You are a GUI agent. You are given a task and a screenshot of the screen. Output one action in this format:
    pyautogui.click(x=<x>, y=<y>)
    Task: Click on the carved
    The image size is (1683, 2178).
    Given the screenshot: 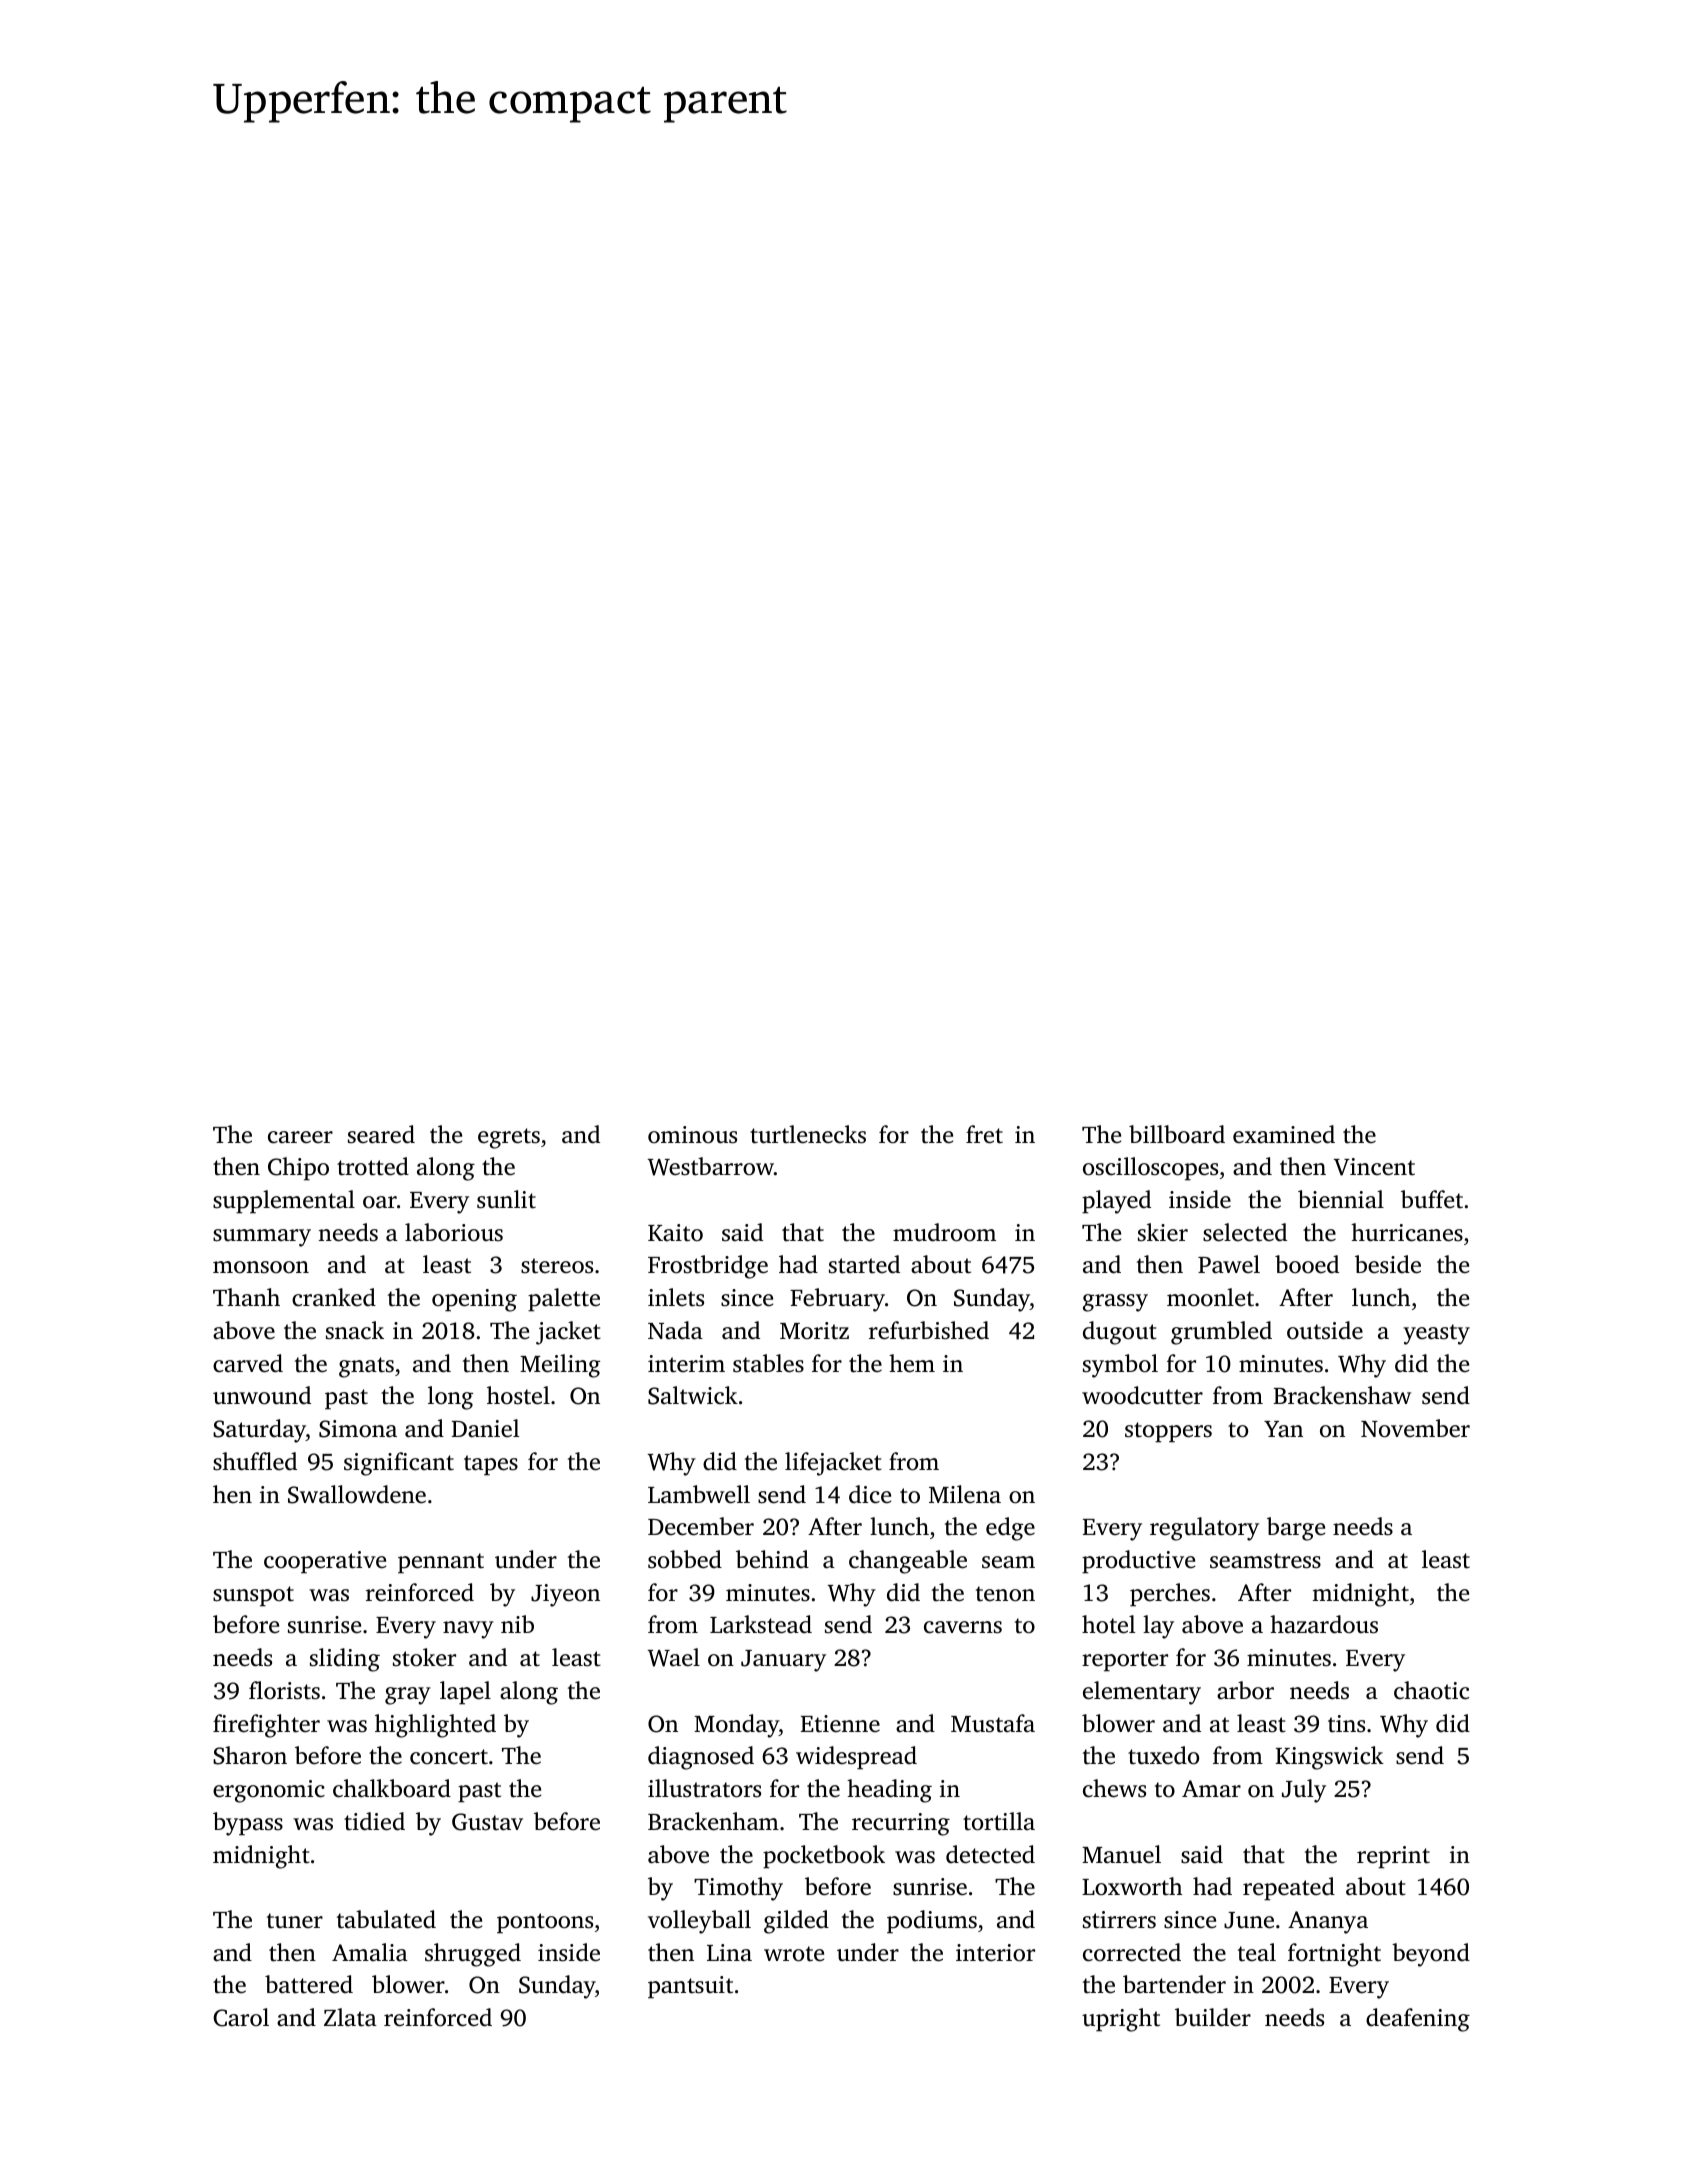 What is the action you would take?
    pyautogui.click(x=248, y=1363)
